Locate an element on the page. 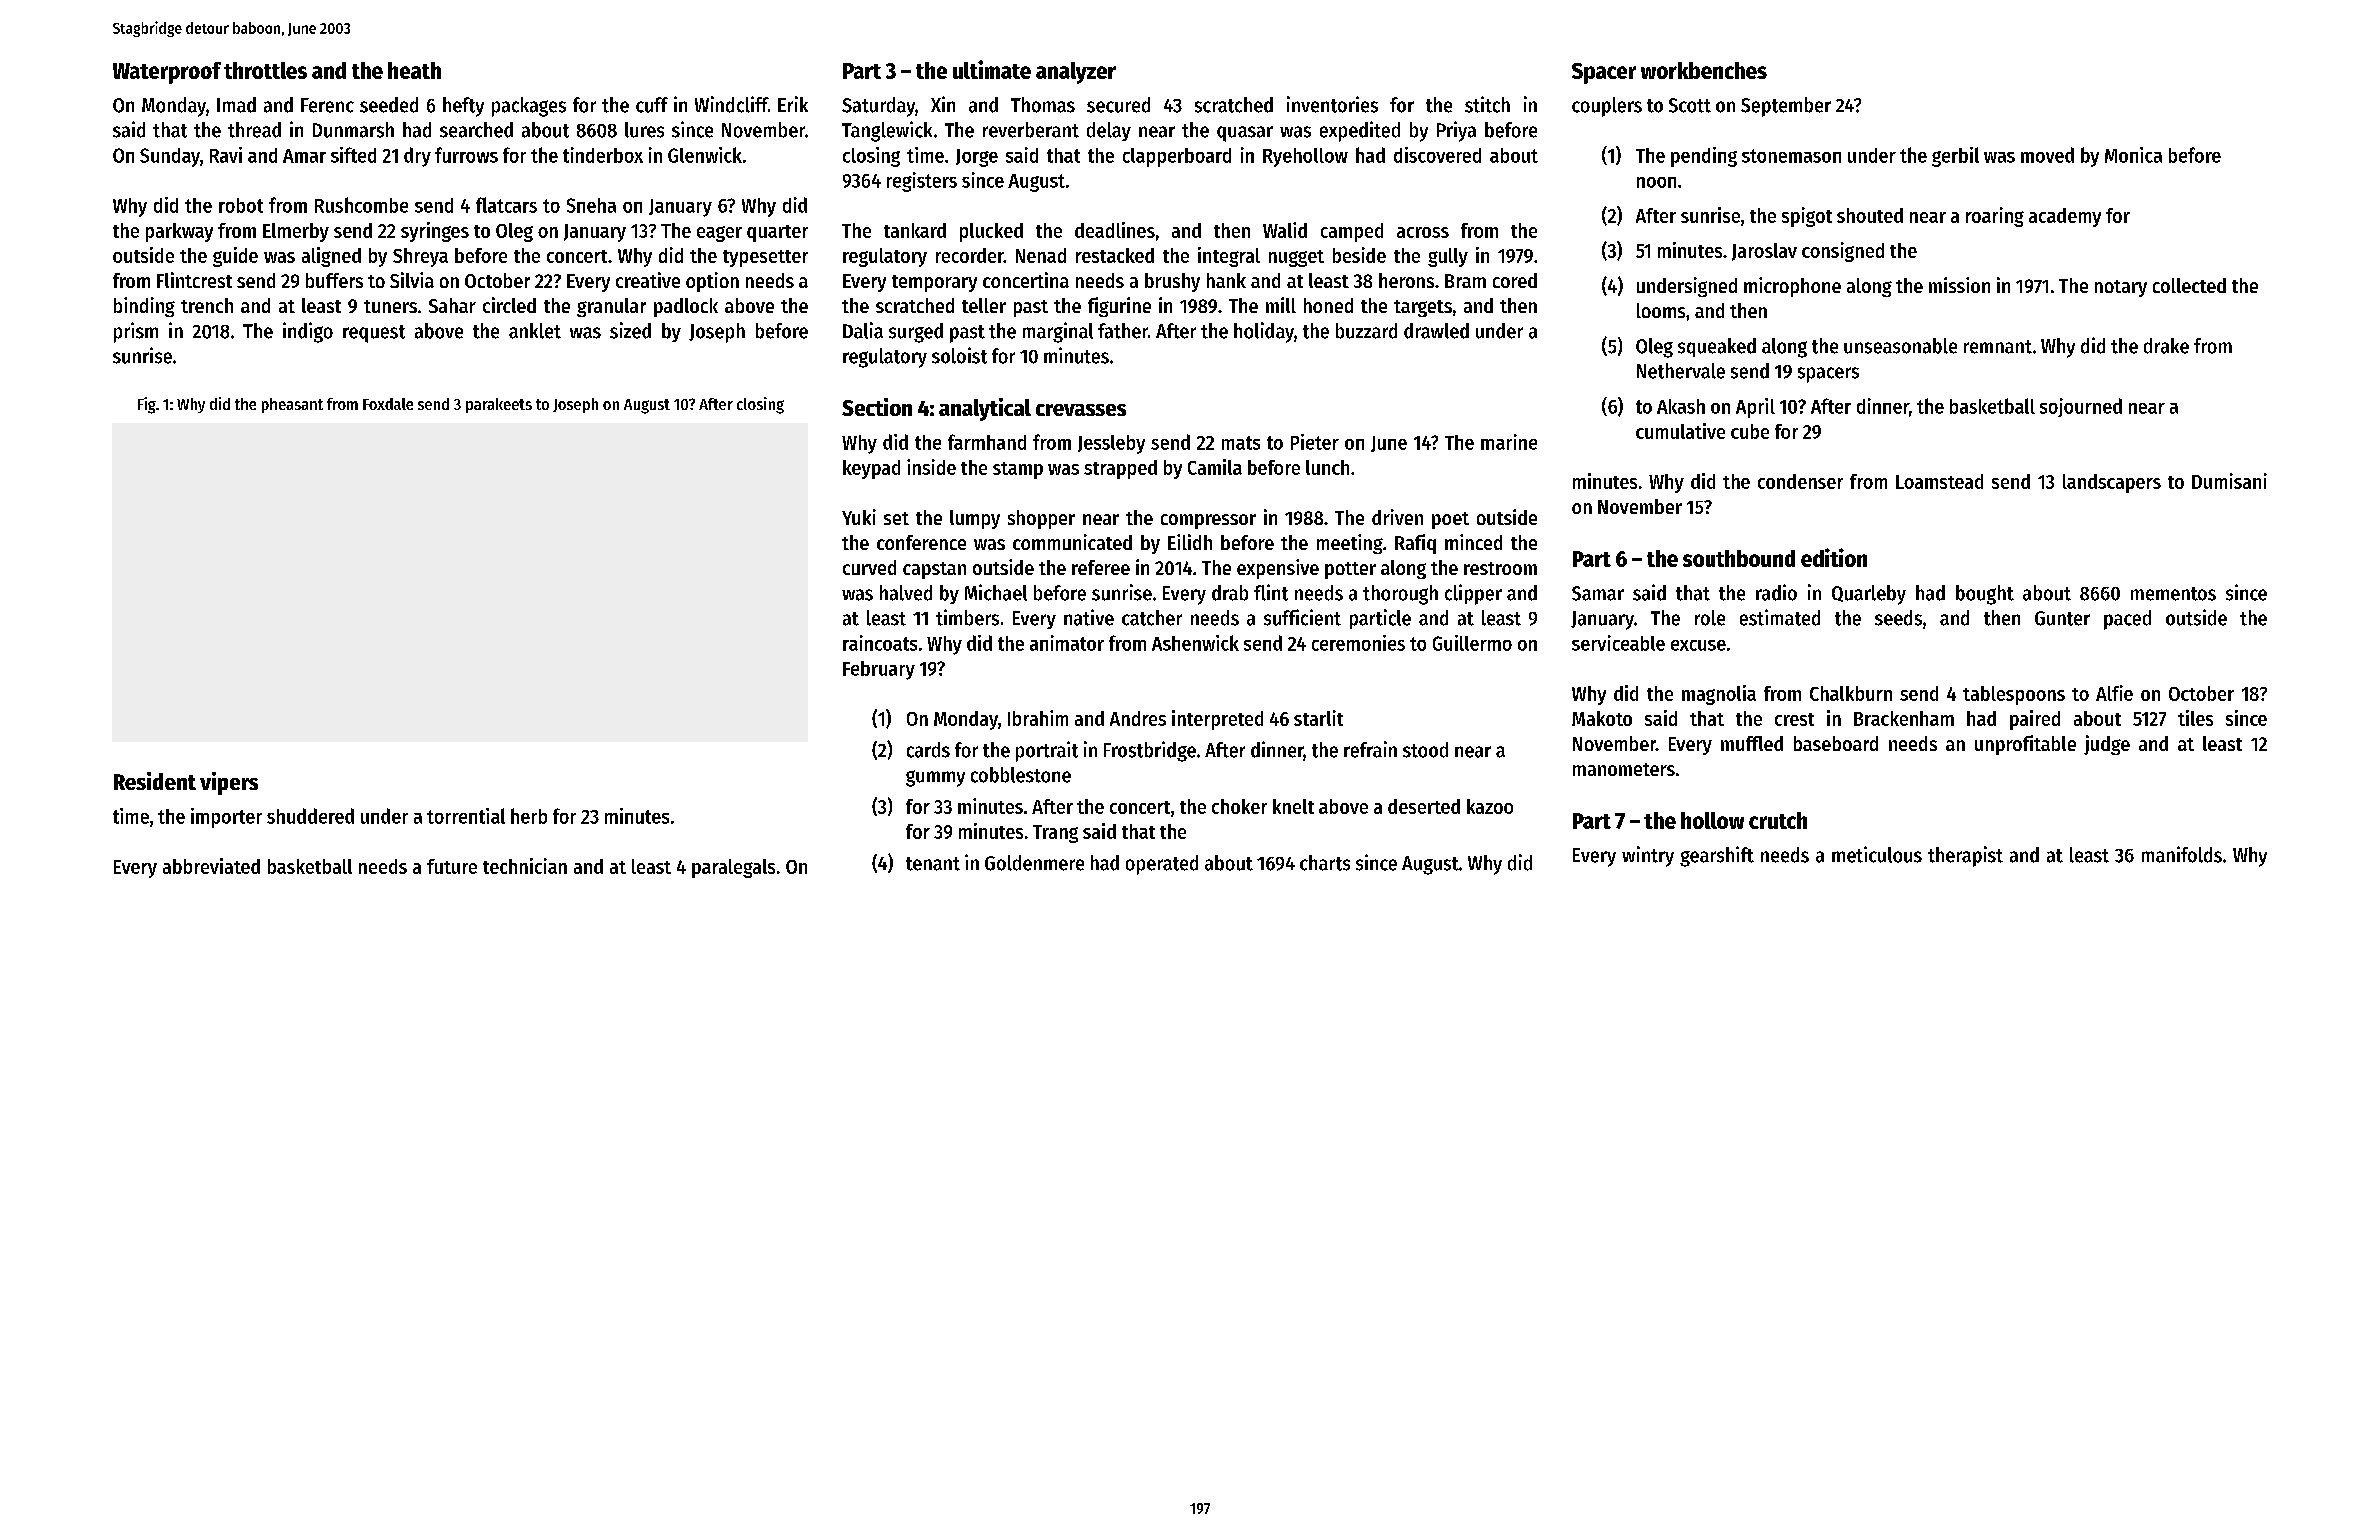 The height and width of the document is (1540, 2380). tenant is located at coordinates (933, 864).
